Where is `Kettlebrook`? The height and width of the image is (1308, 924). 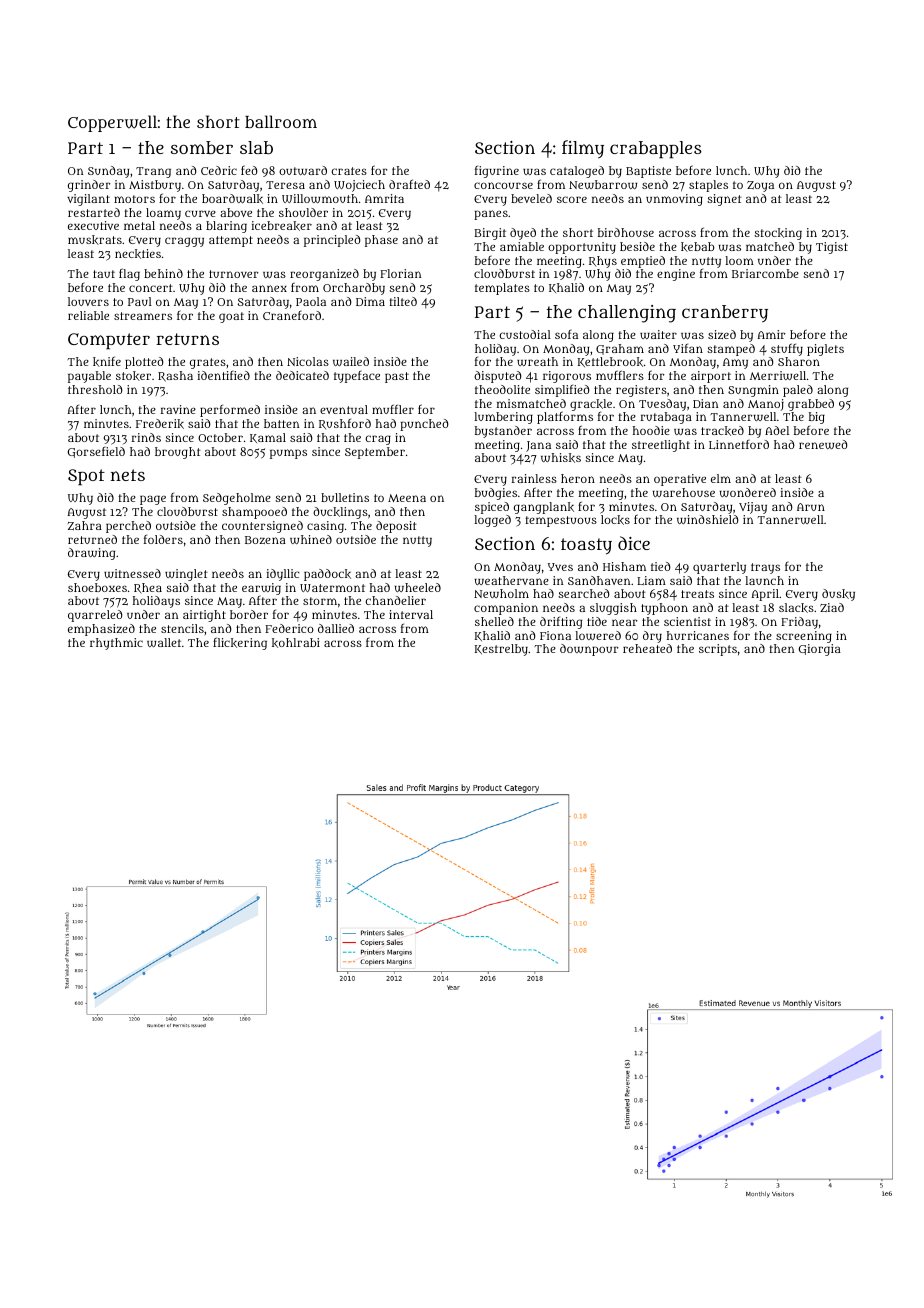 Kettlebrook is located at coordinates (610, 362).
